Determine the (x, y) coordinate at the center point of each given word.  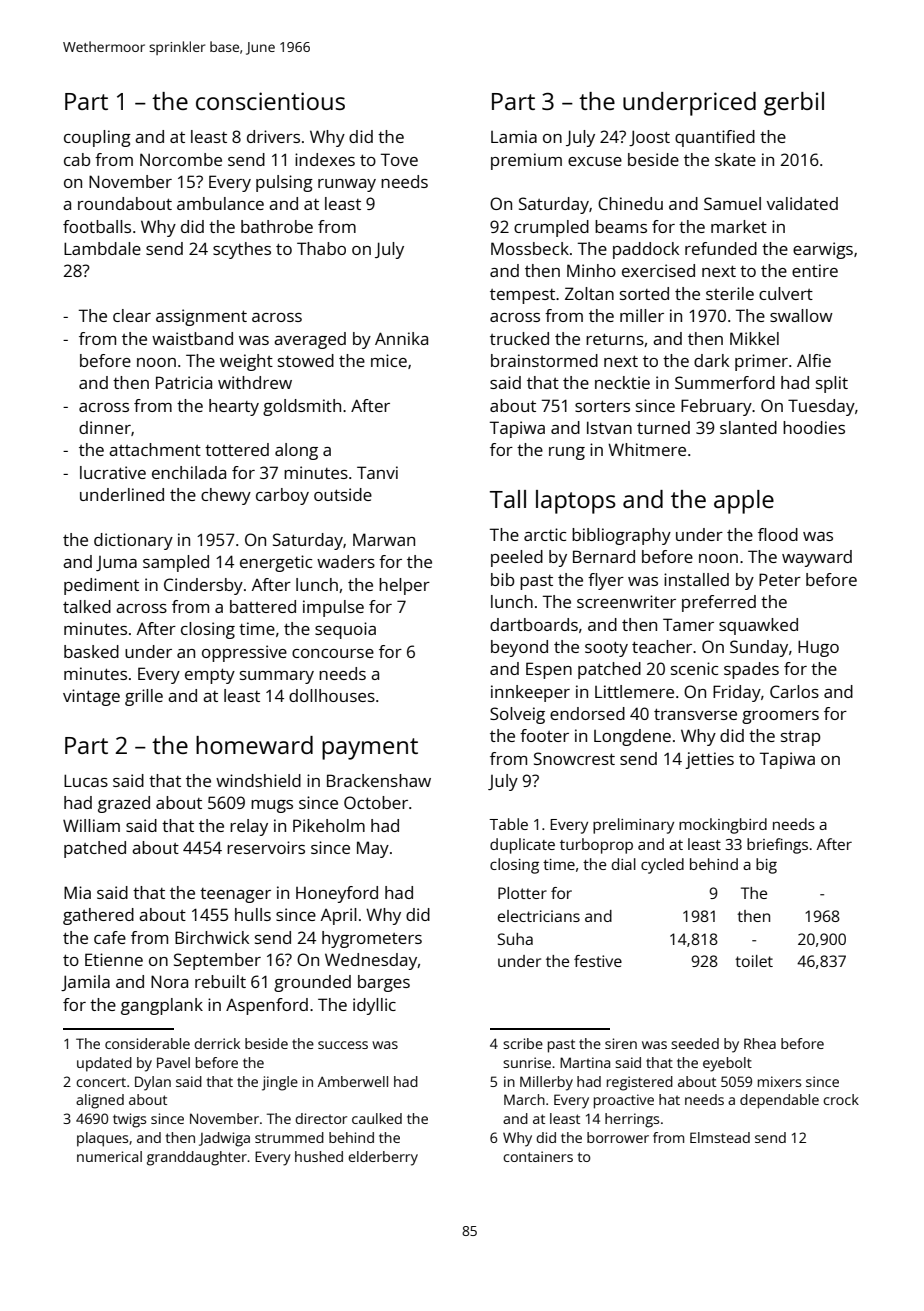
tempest (522, 296)
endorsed (587, 713)
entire (815, 270)
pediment (101, 586)
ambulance (220, 203)
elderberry (383, 1158)
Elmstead (720, 1137)
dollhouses (332, 695)
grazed (124, 804)
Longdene (632, 737)
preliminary (633, 826)
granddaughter (197, 1158)
